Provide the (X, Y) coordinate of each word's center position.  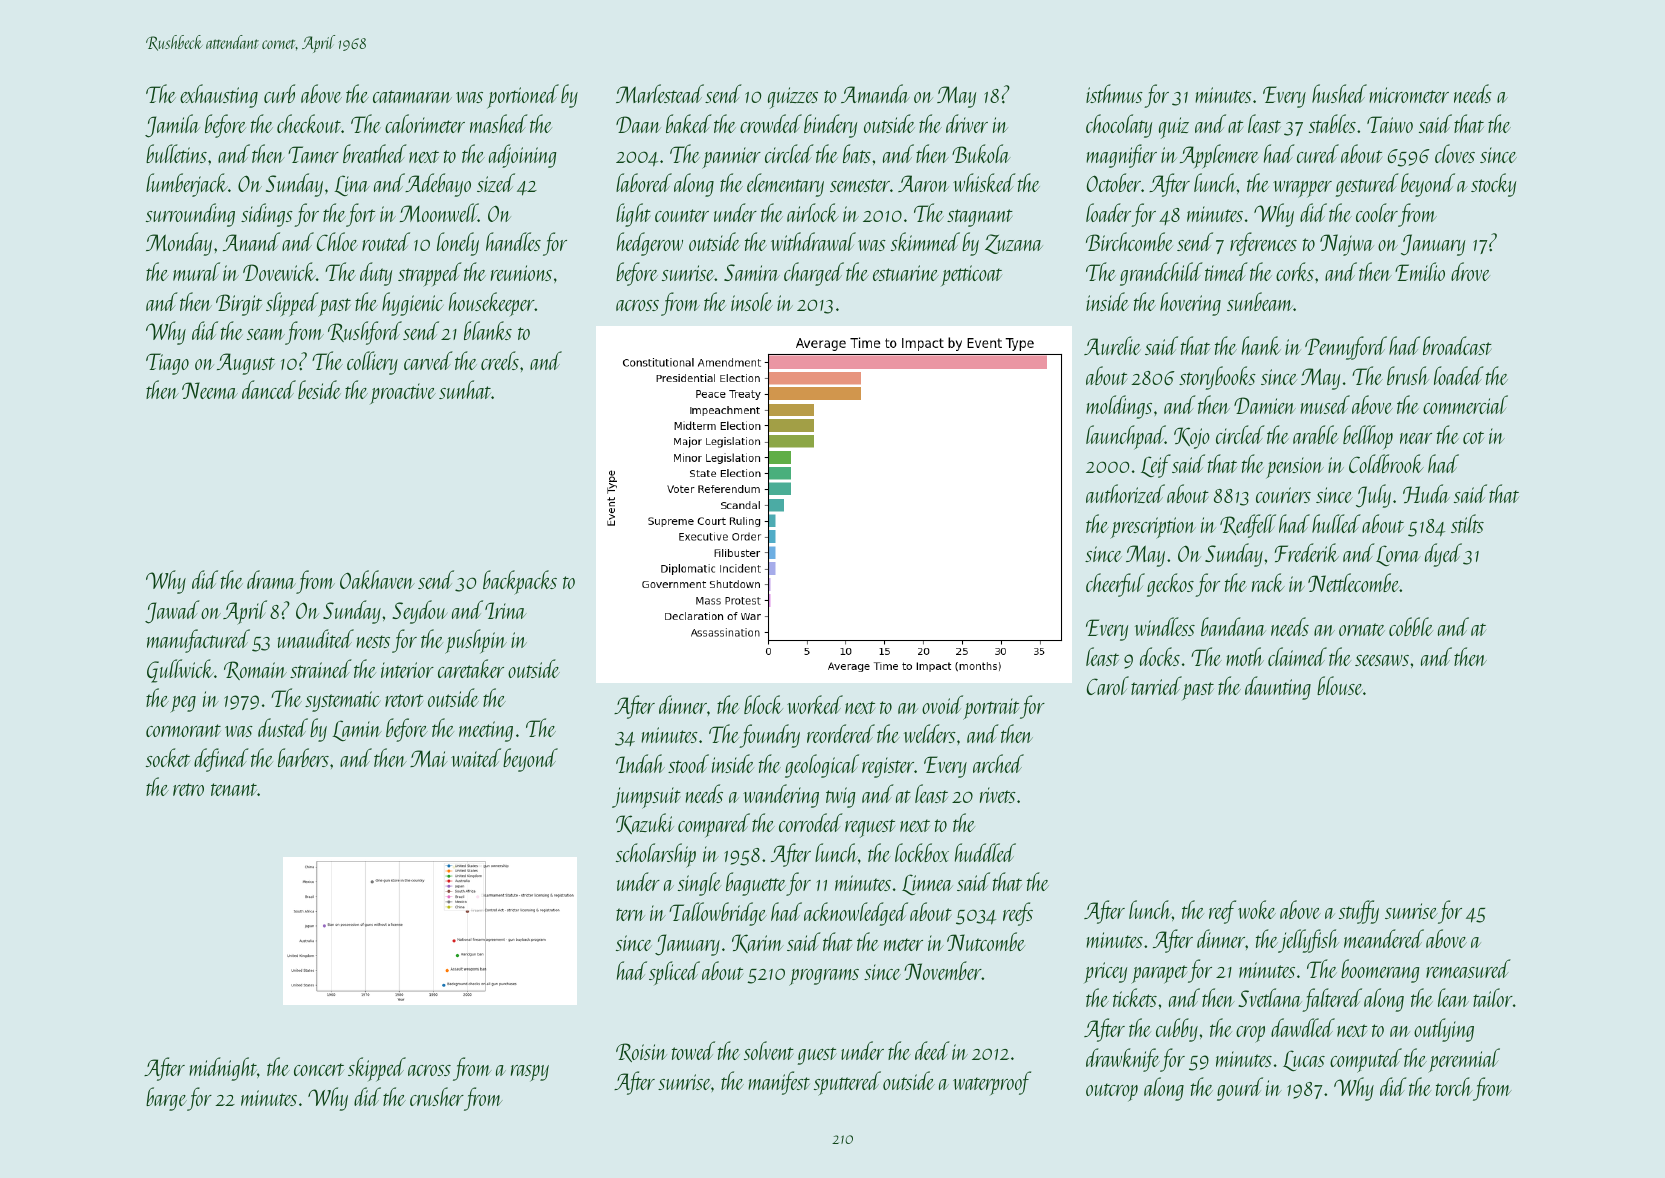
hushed (1339, 93)
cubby (1177, 1030)
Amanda (875, 93)
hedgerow (650, 244)
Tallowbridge (718, 914)
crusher (437, 1096)
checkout (309, 123)
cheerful (1115, 585)
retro (188, 789)
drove (1470, 271)
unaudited (316, 638)
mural (196, 271)
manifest (779, 1083)
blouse (1340, 685)
